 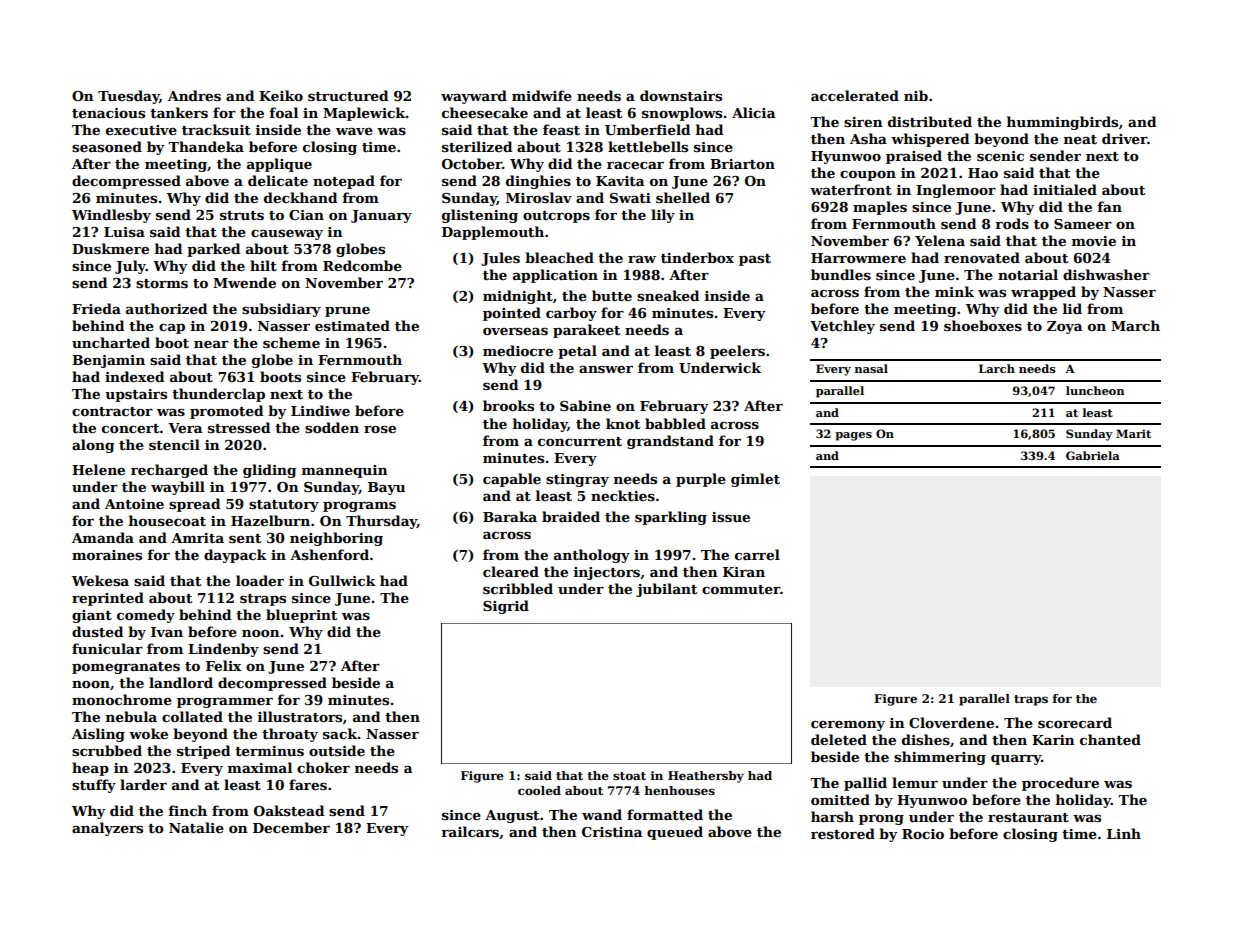 I want to click on luncheon, so click(x=1095, y=390).
